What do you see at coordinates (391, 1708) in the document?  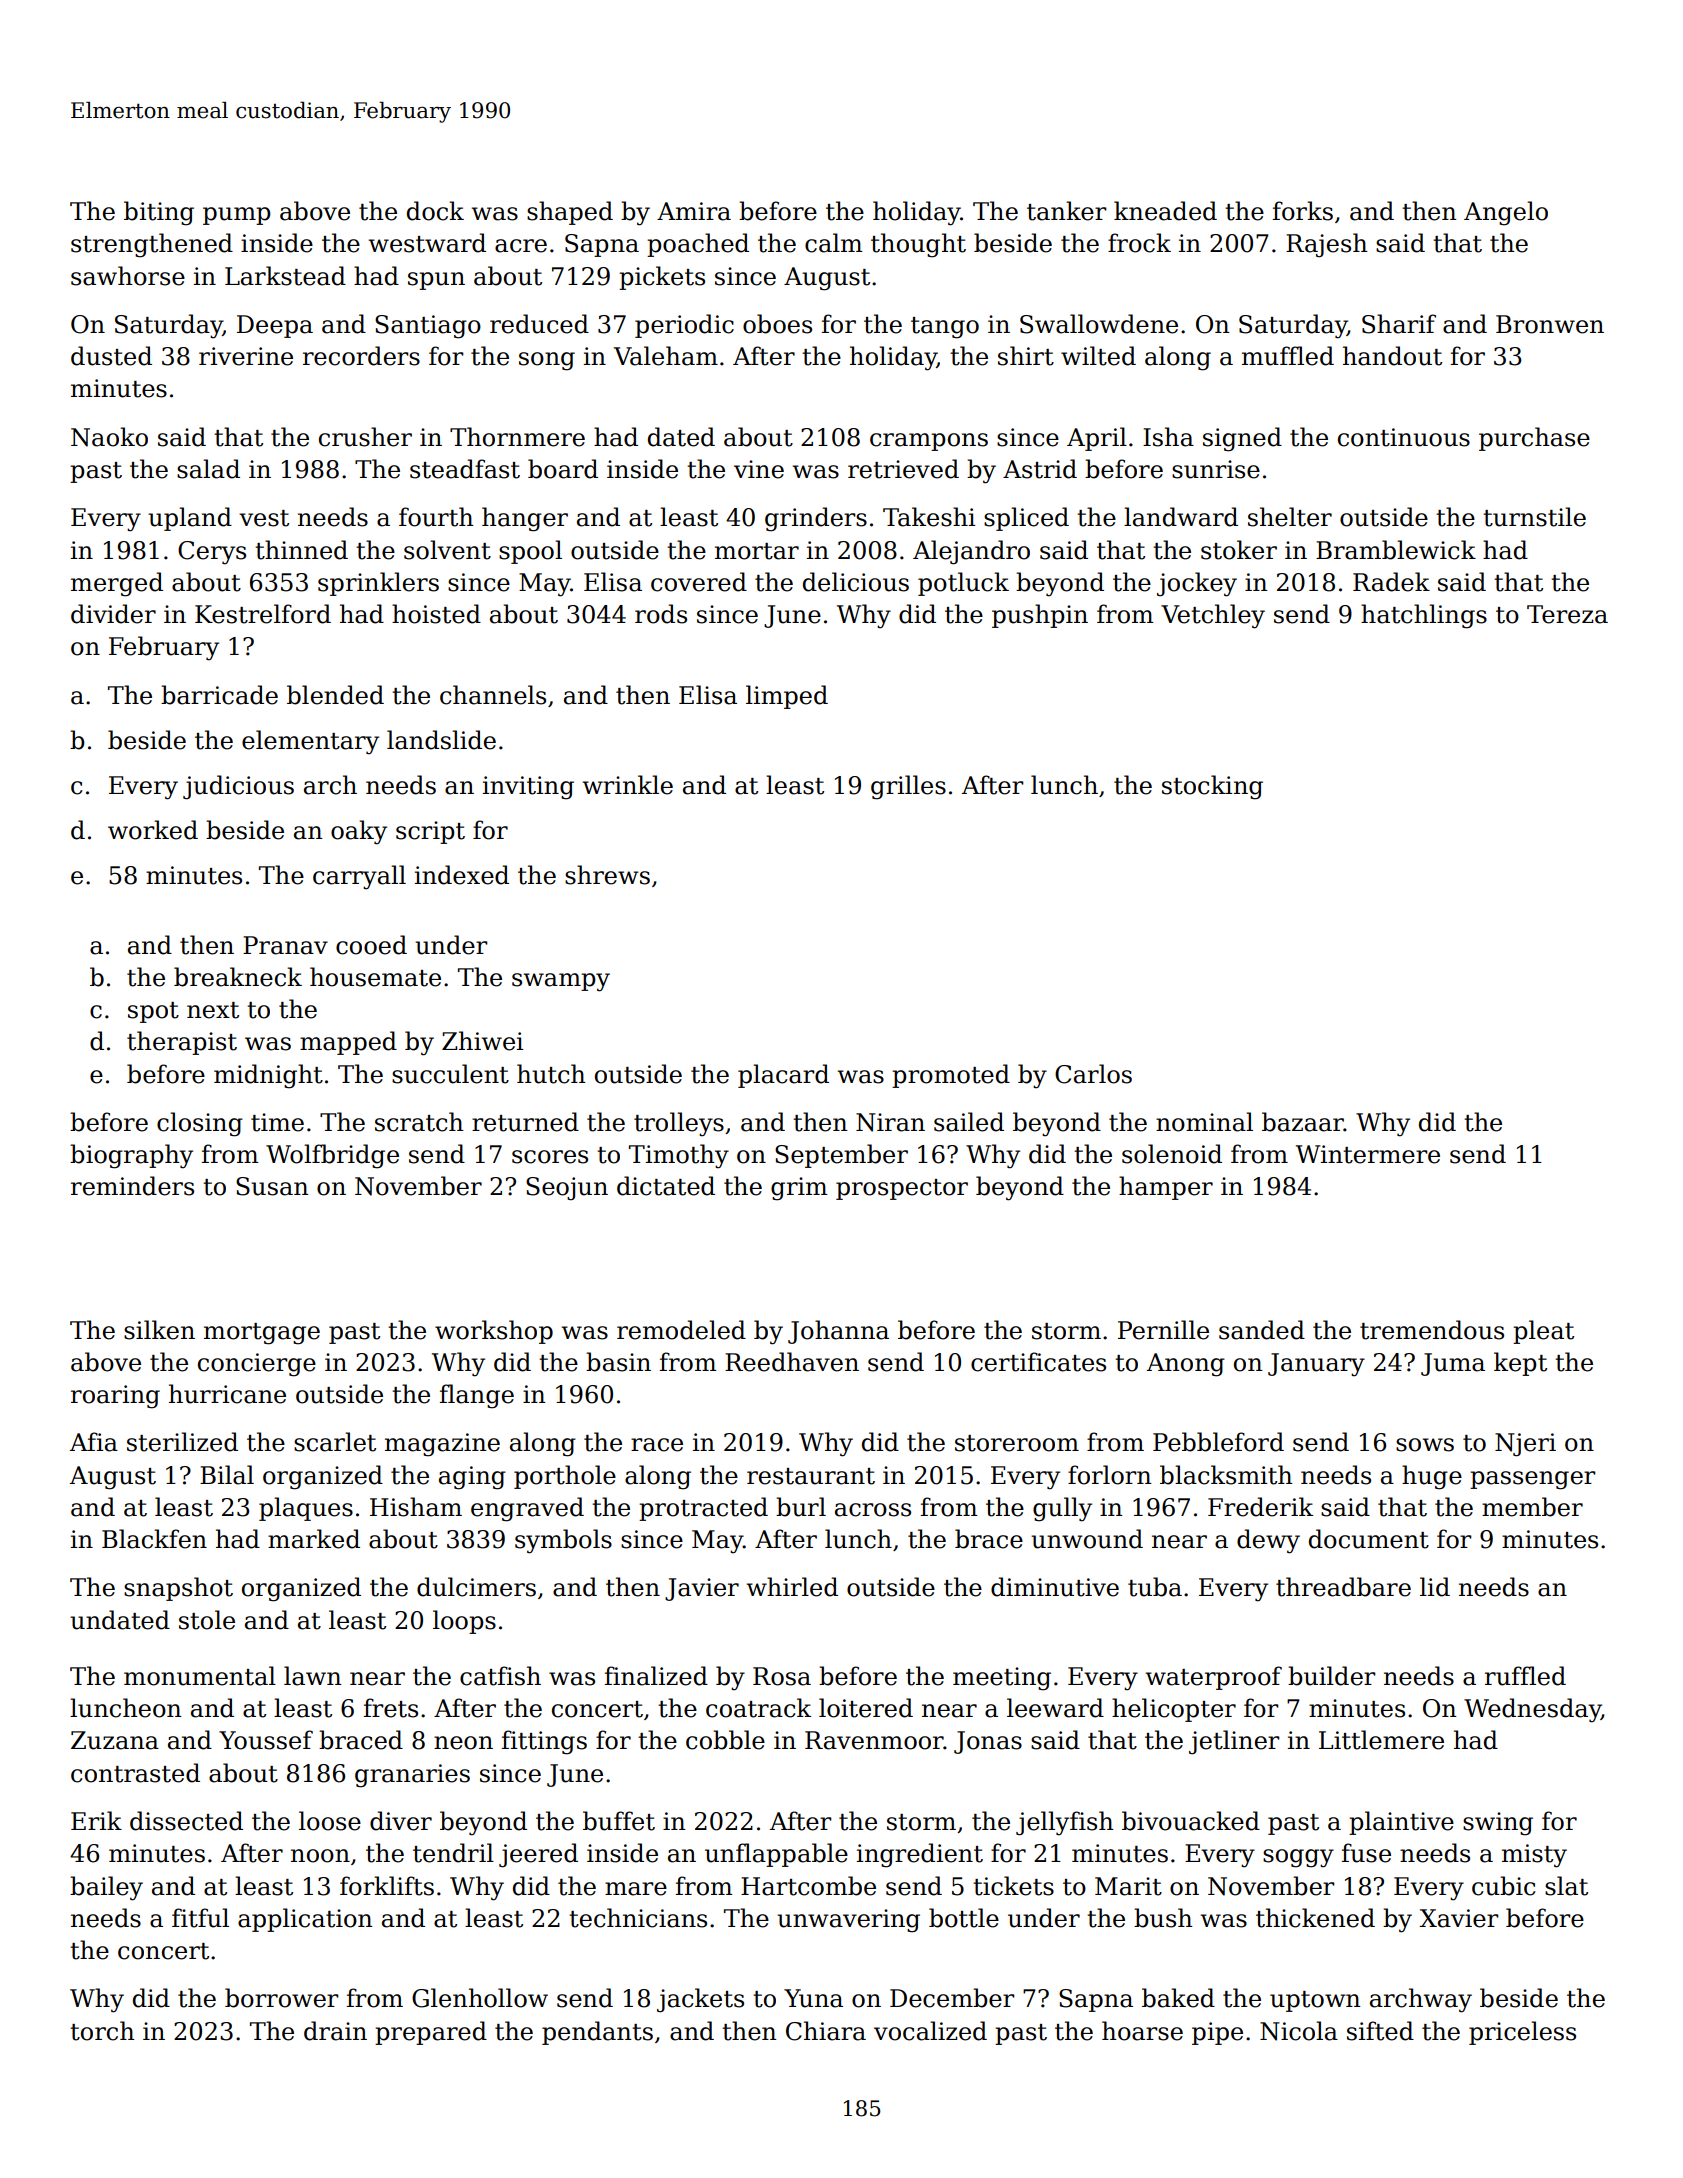 I see `frets` at bounding box center [391, 1708].
